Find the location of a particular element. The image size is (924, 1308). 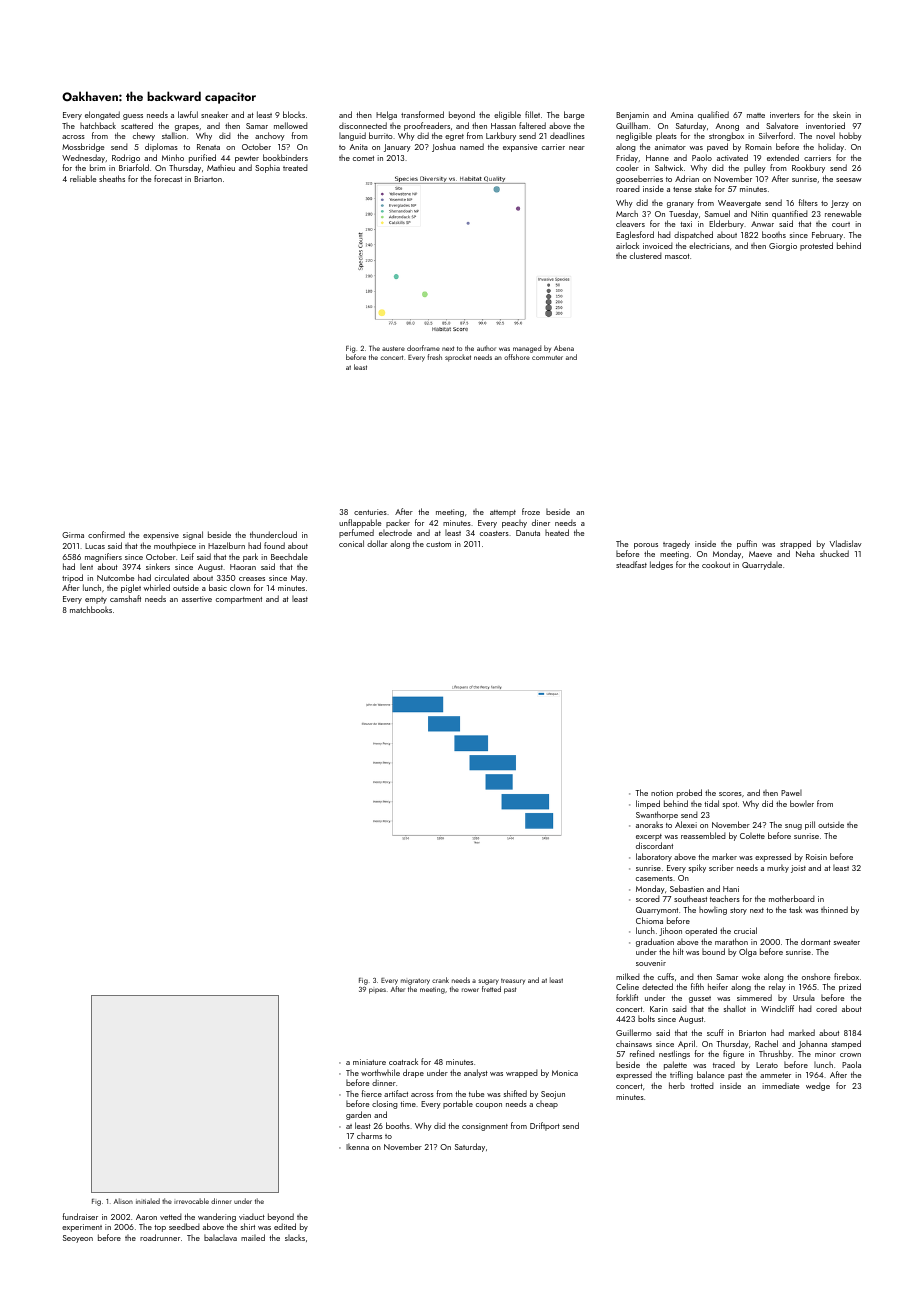

pipes is located at coordinates (377, 991).
